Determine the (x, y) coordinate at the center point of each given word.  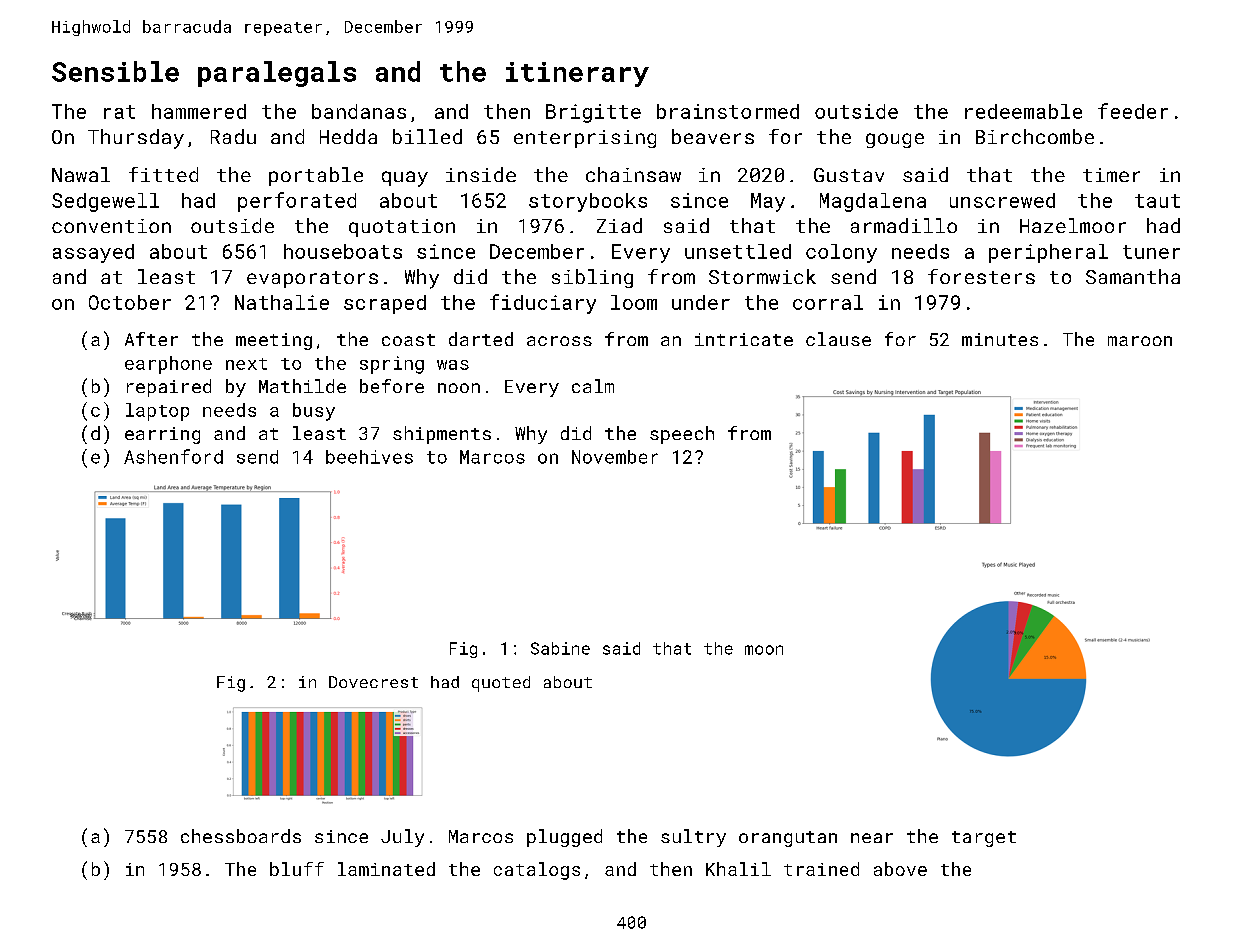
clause (838, 339)
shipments (442, 435)
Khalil (738, 869)
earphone (168, 365)
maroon (1140, 341)
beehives (369, 457)
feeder (1133, 111)
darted (481, 339)
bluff (297, 869)
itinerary (577, 74)
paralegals (277, 74)
